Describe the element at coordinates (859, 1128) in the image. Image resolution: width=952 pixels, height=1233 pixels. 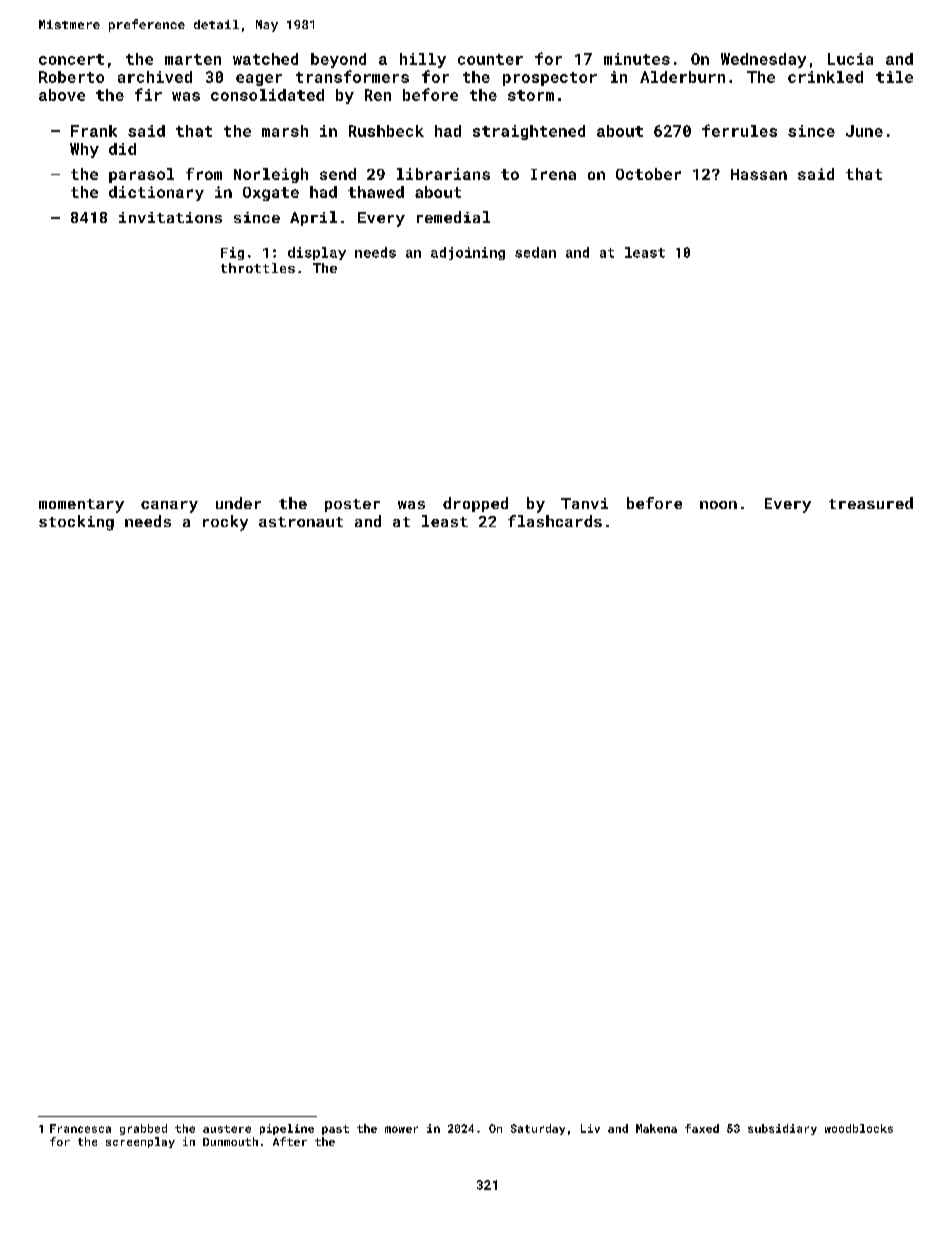
I see `woodblocks` at that location.
